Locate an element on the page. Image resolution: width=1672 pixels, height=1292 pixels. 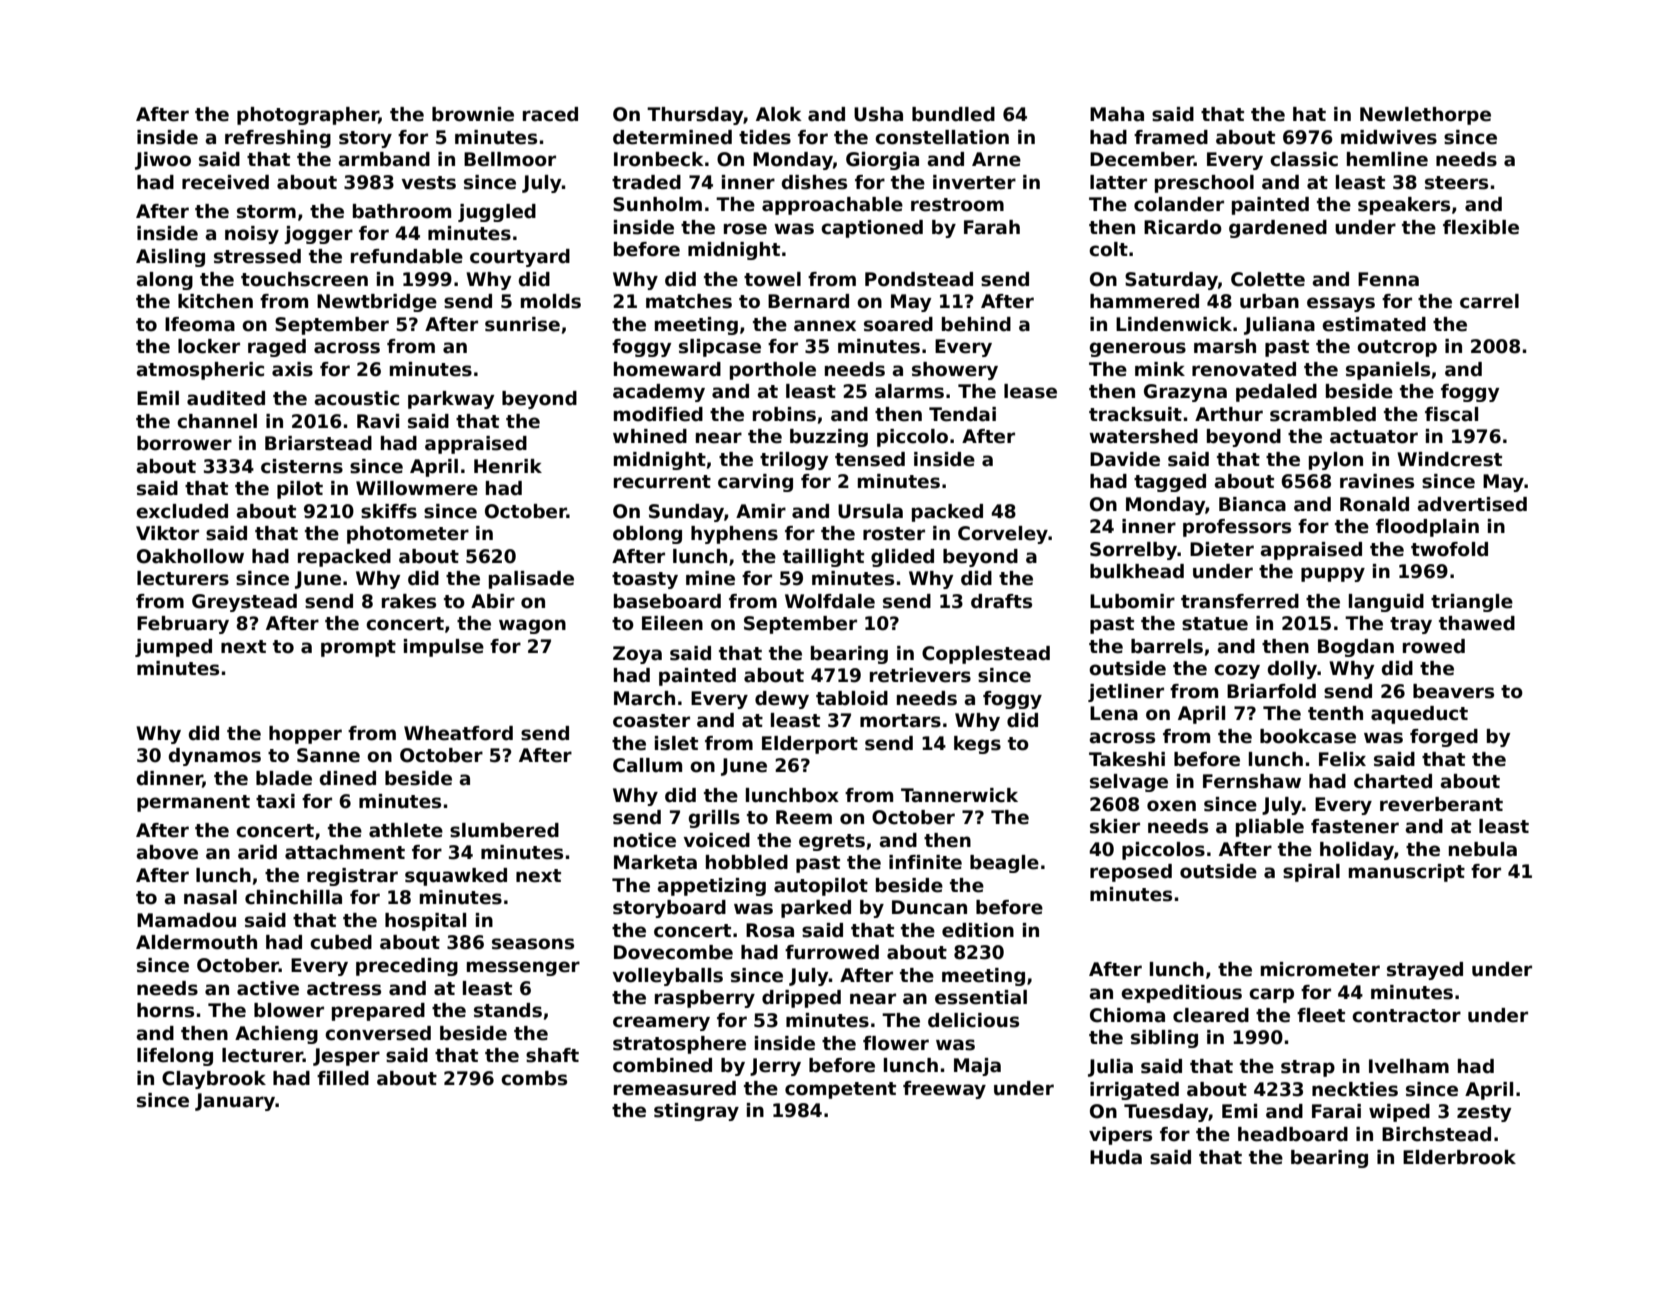
Giorgia is located at coordinates (882, 161).
